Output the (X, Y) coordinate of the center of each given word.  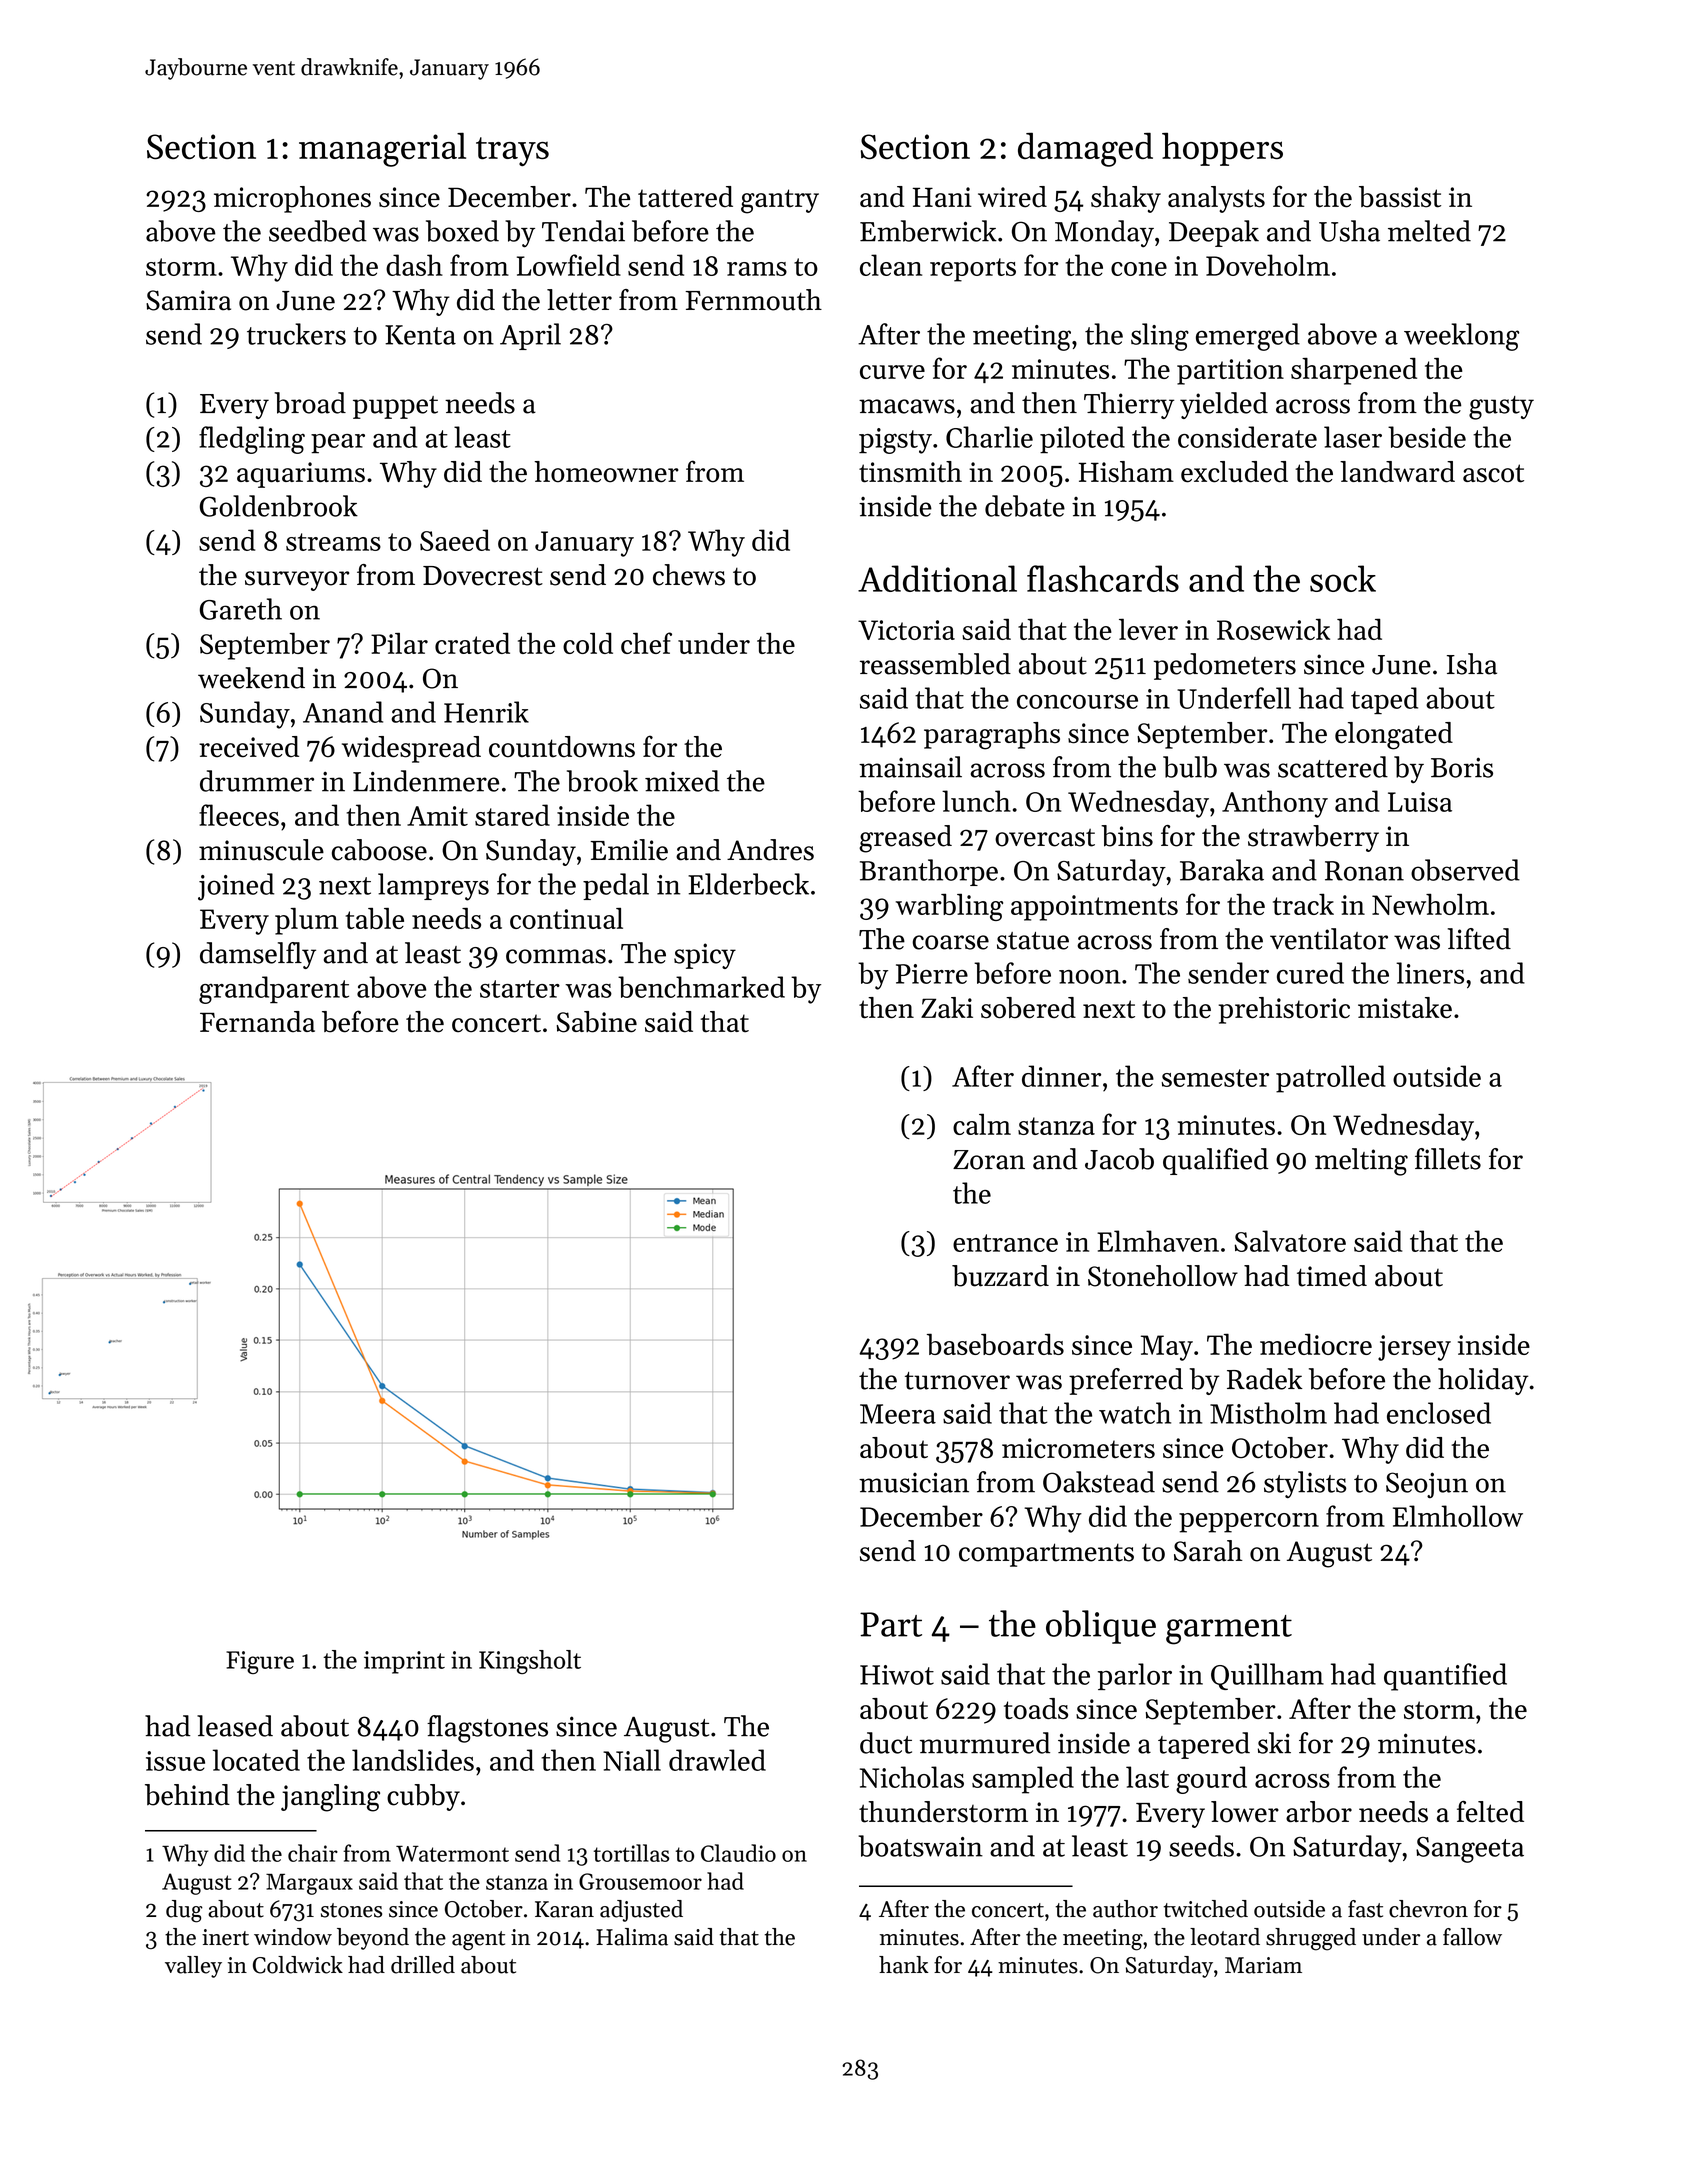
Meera (898, 1414)
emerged (1248, 337)
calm (982, 1124)
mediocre (1316, 1344)
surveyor (297, 581)
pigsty (895, 441)
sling (1160, 337)
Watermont (452, 1853)
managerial (382, 149)
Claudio (738, 1853)
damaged (1085, 149)
